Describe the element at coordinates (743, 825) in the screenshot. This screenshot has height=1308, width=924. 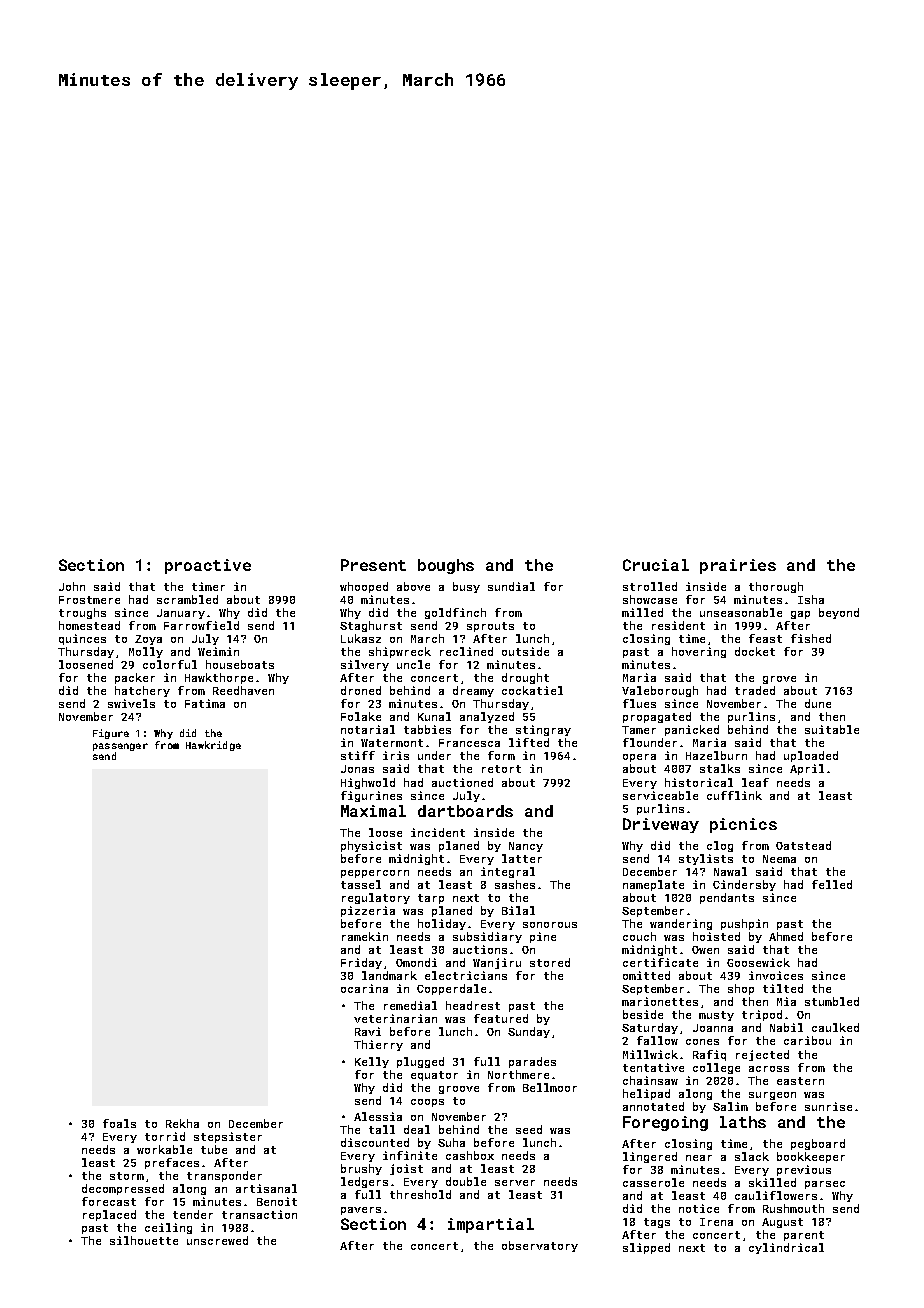
I see `picnics` at that location.
